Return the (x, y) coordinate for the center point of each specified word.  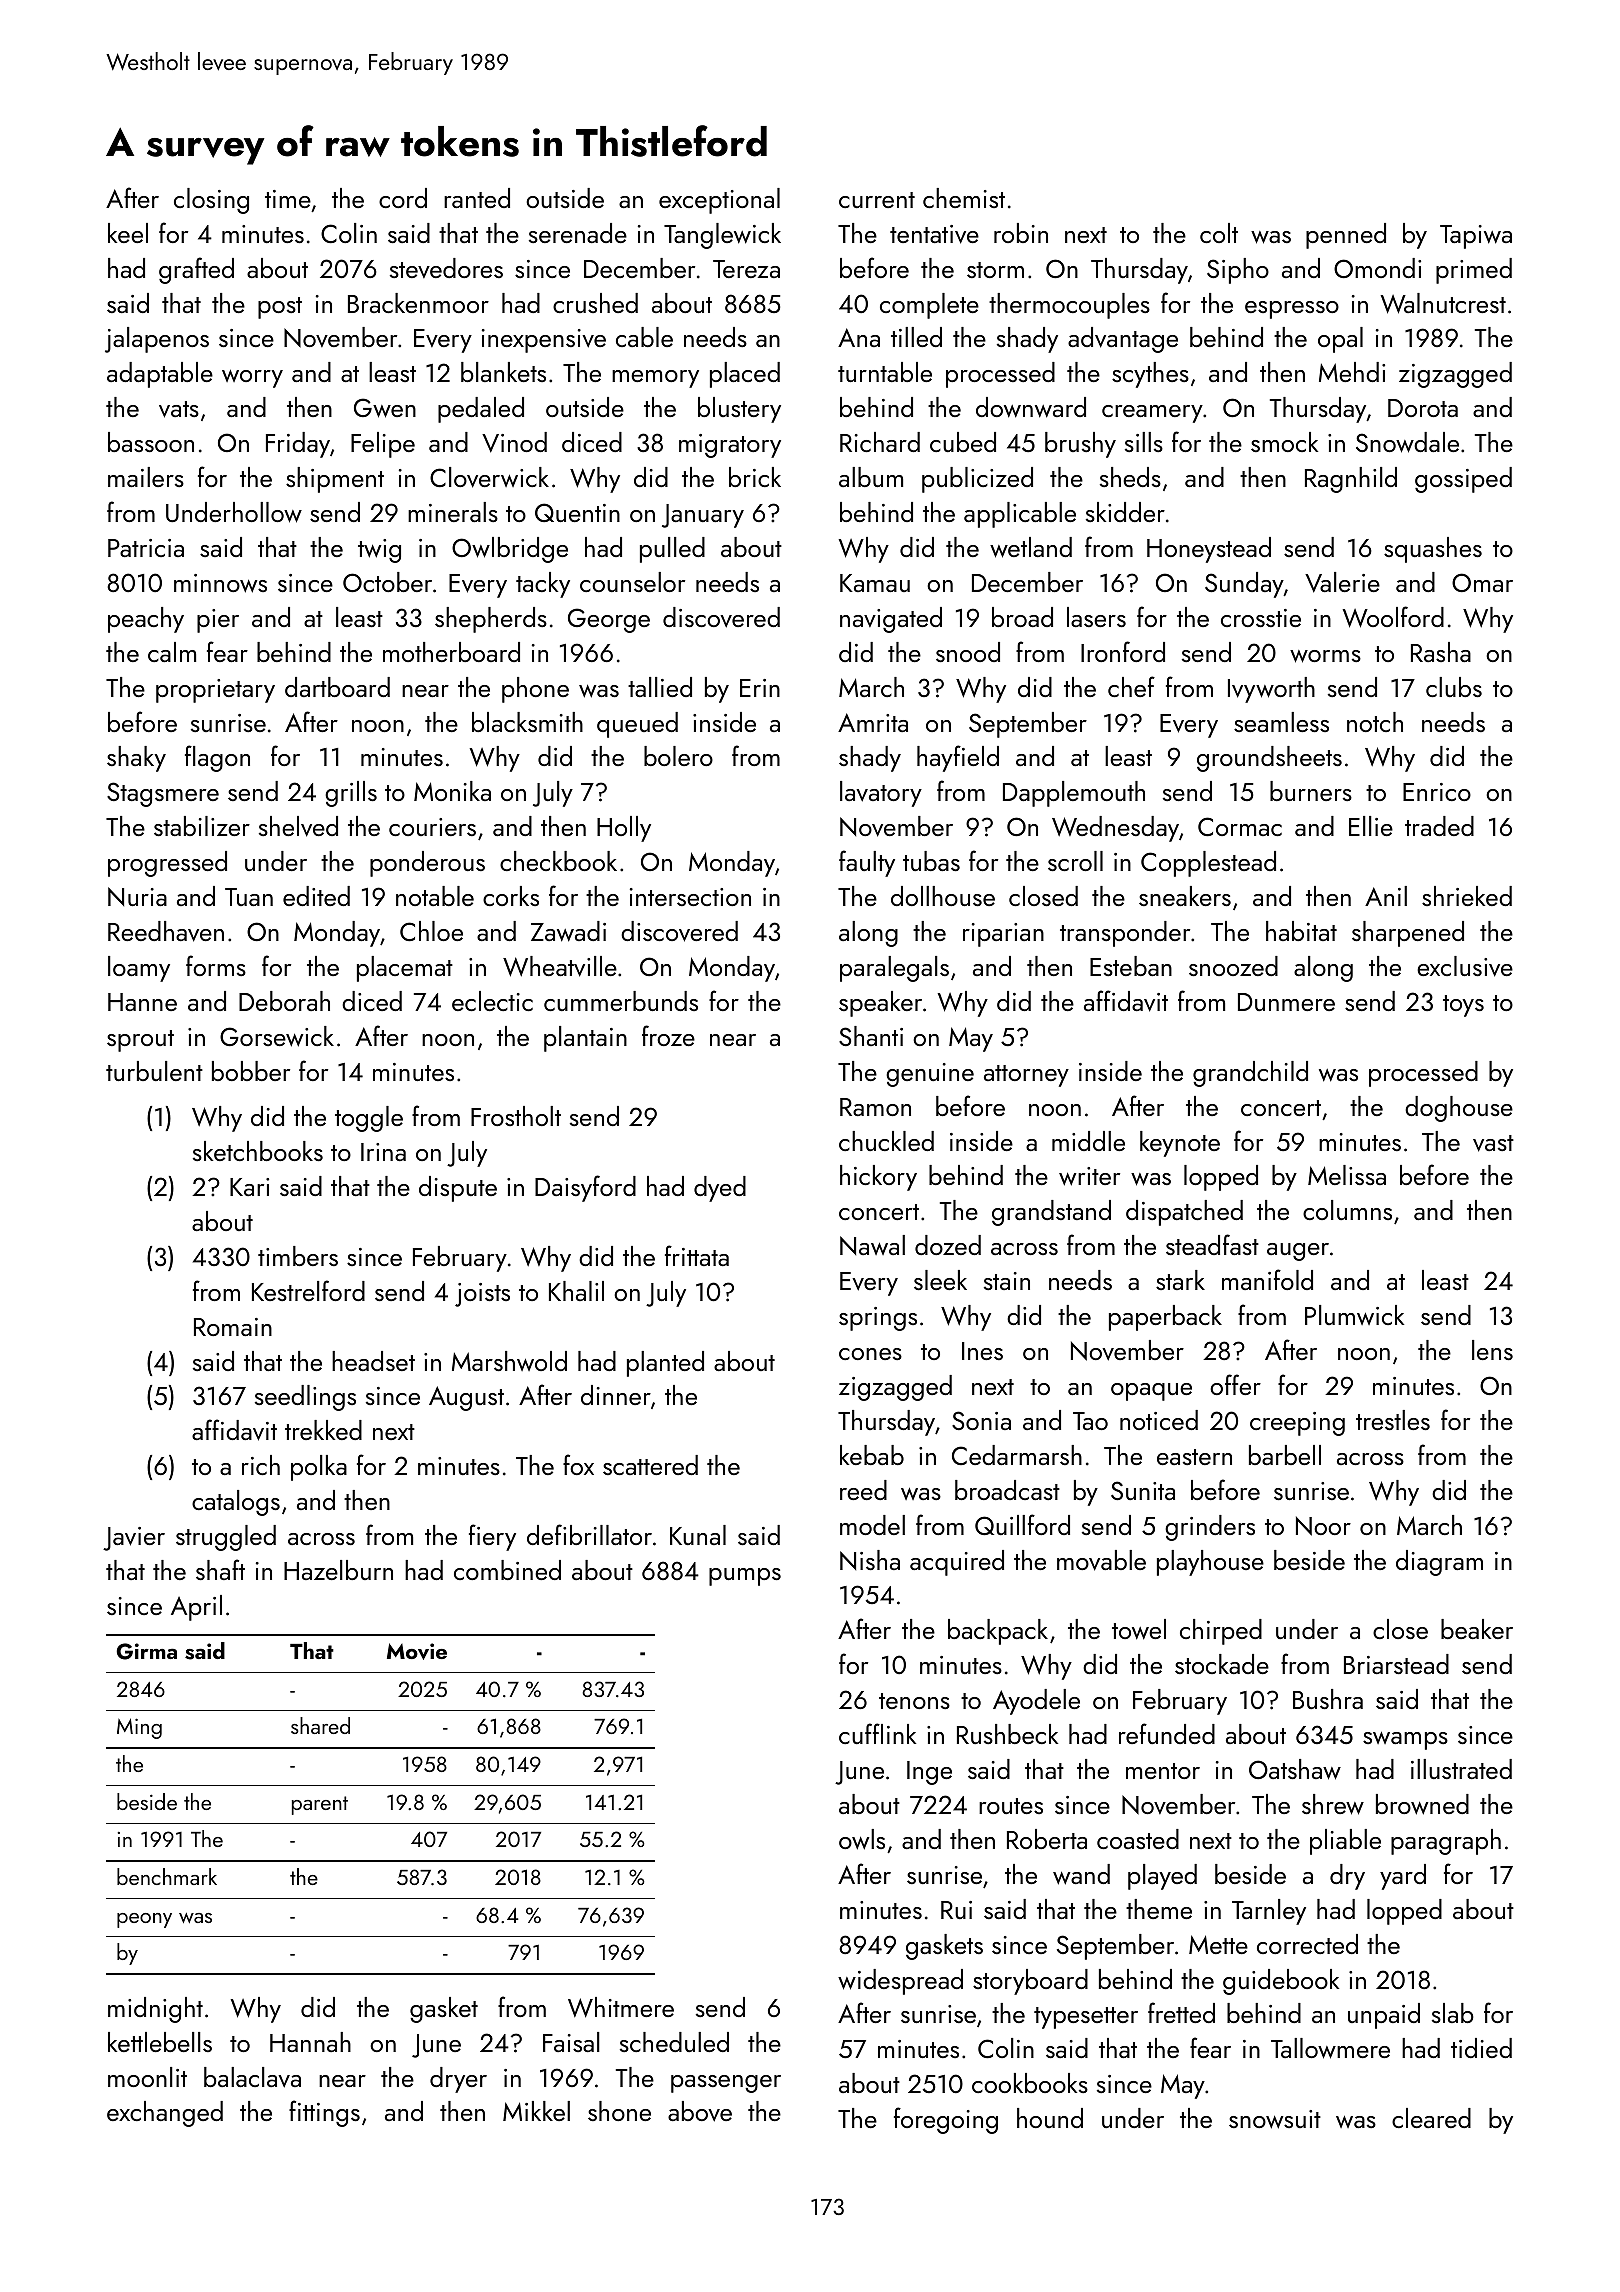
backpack (998, 1632)
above (700, 2111)
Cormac (1240, 826)
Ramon (875, 1107)
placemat (405, 969)
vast (1493, 1143)
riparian (1003, 935)
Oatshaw (1295, 1769)
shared (320, 1725)
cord (403, 198)
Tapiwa (1476, 237)
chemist (964, 198)
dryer (458, 2080)
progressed (167, 864)
